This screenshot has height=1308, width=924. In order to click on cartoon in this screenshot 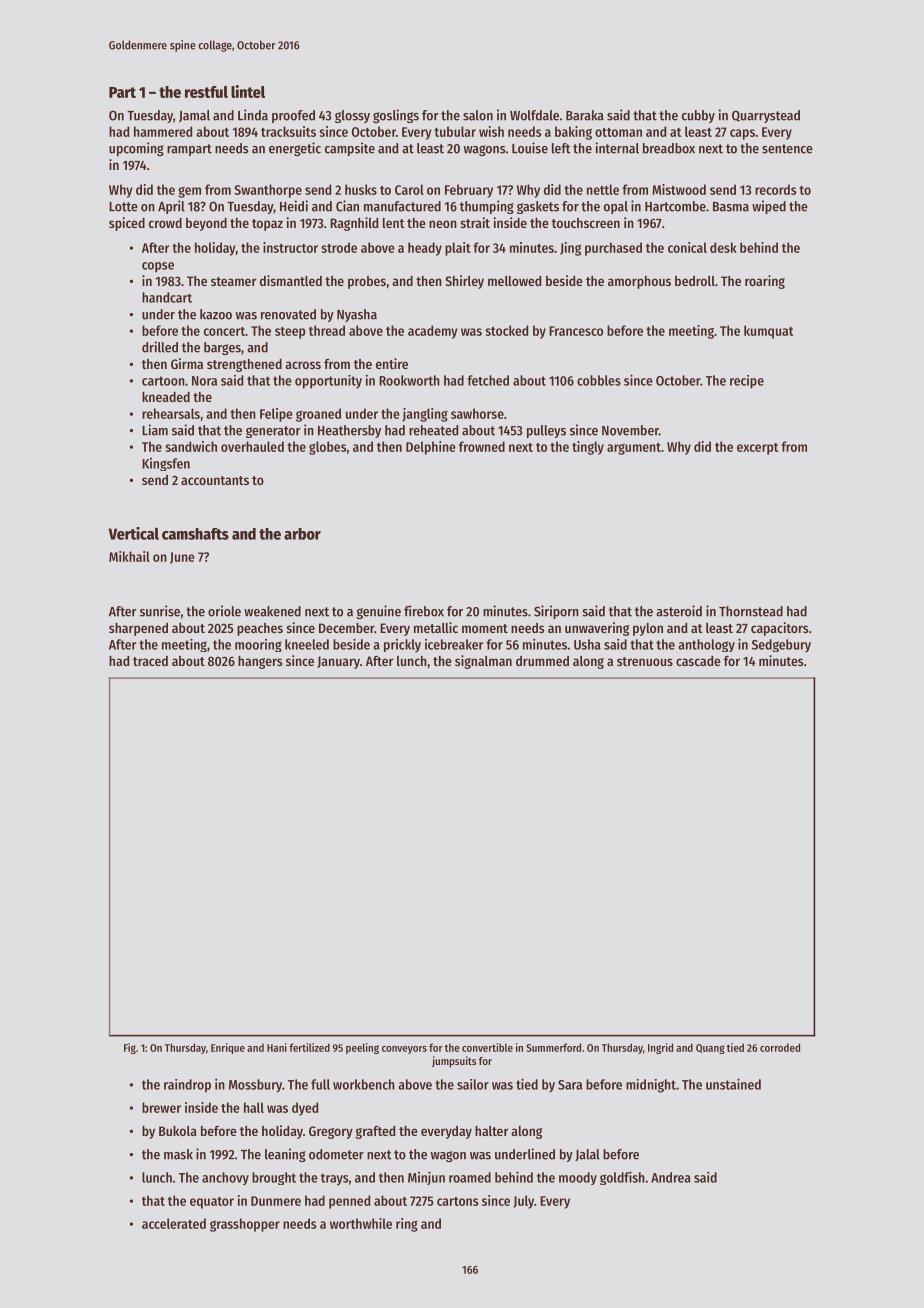, I will do `click(163, 381)`.
